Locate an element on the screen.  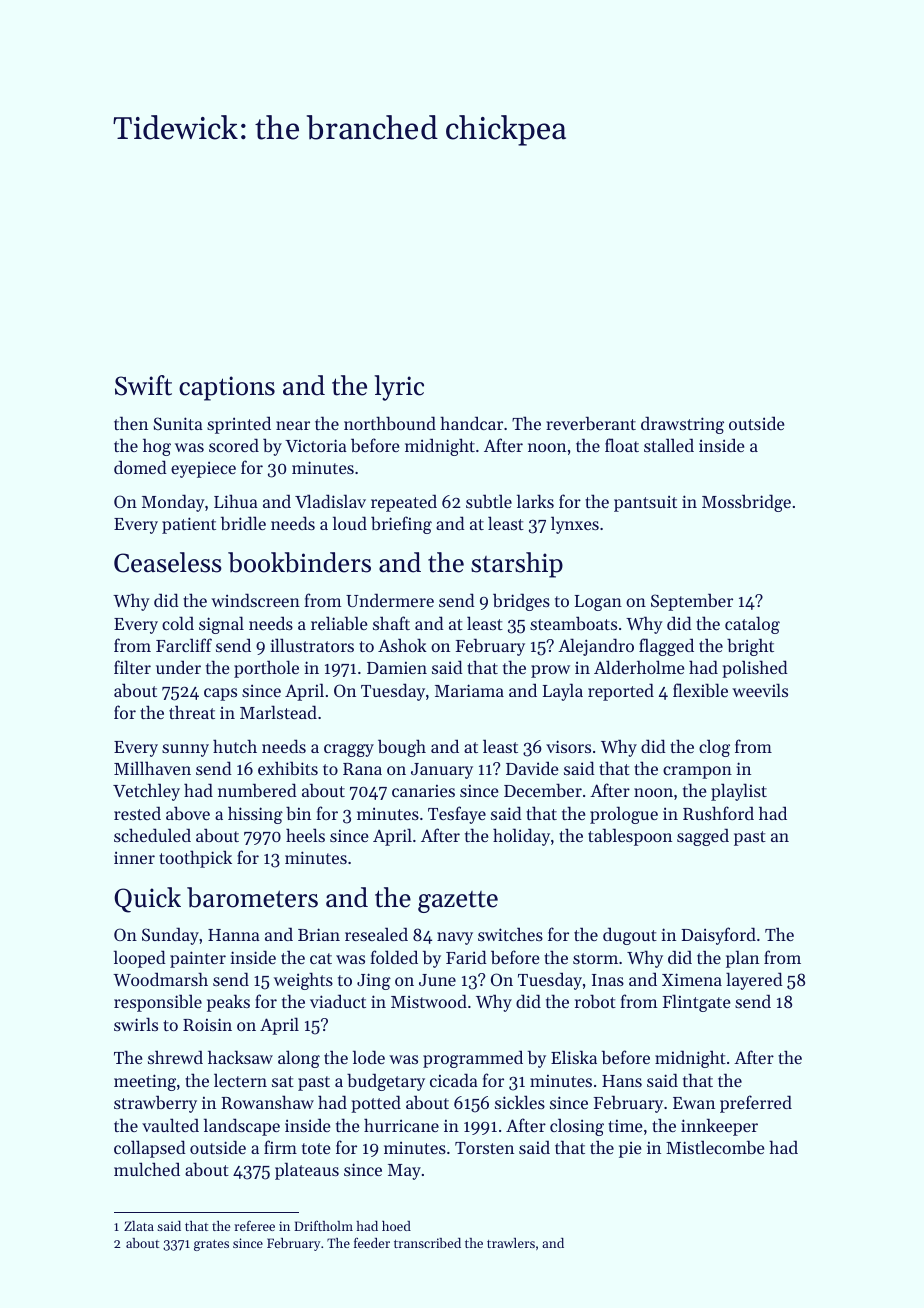
vaulted is located at coordinates (170, 1125).
